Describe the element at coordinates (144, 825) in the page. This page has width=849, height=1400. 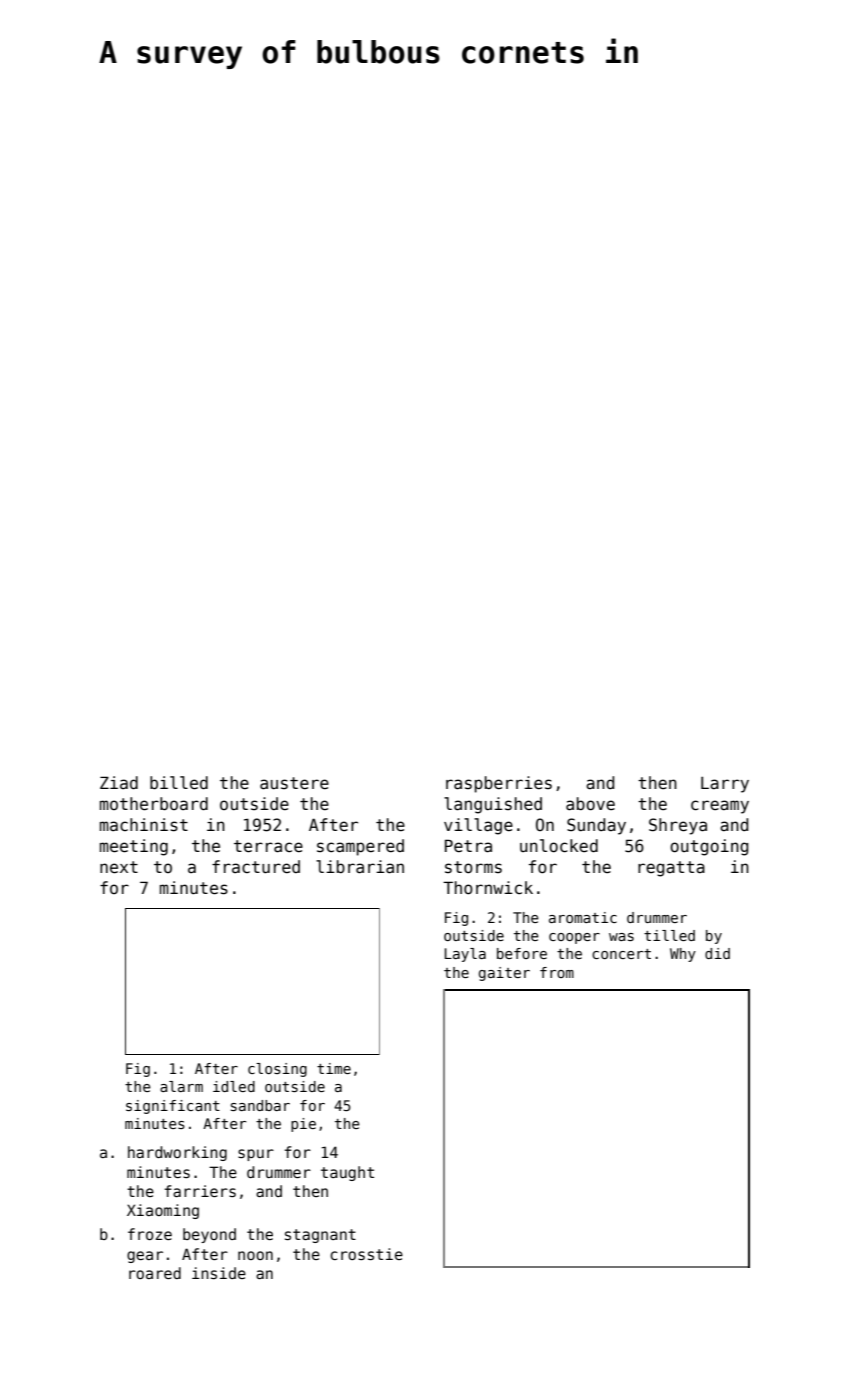
I see `machinist` at that location.
